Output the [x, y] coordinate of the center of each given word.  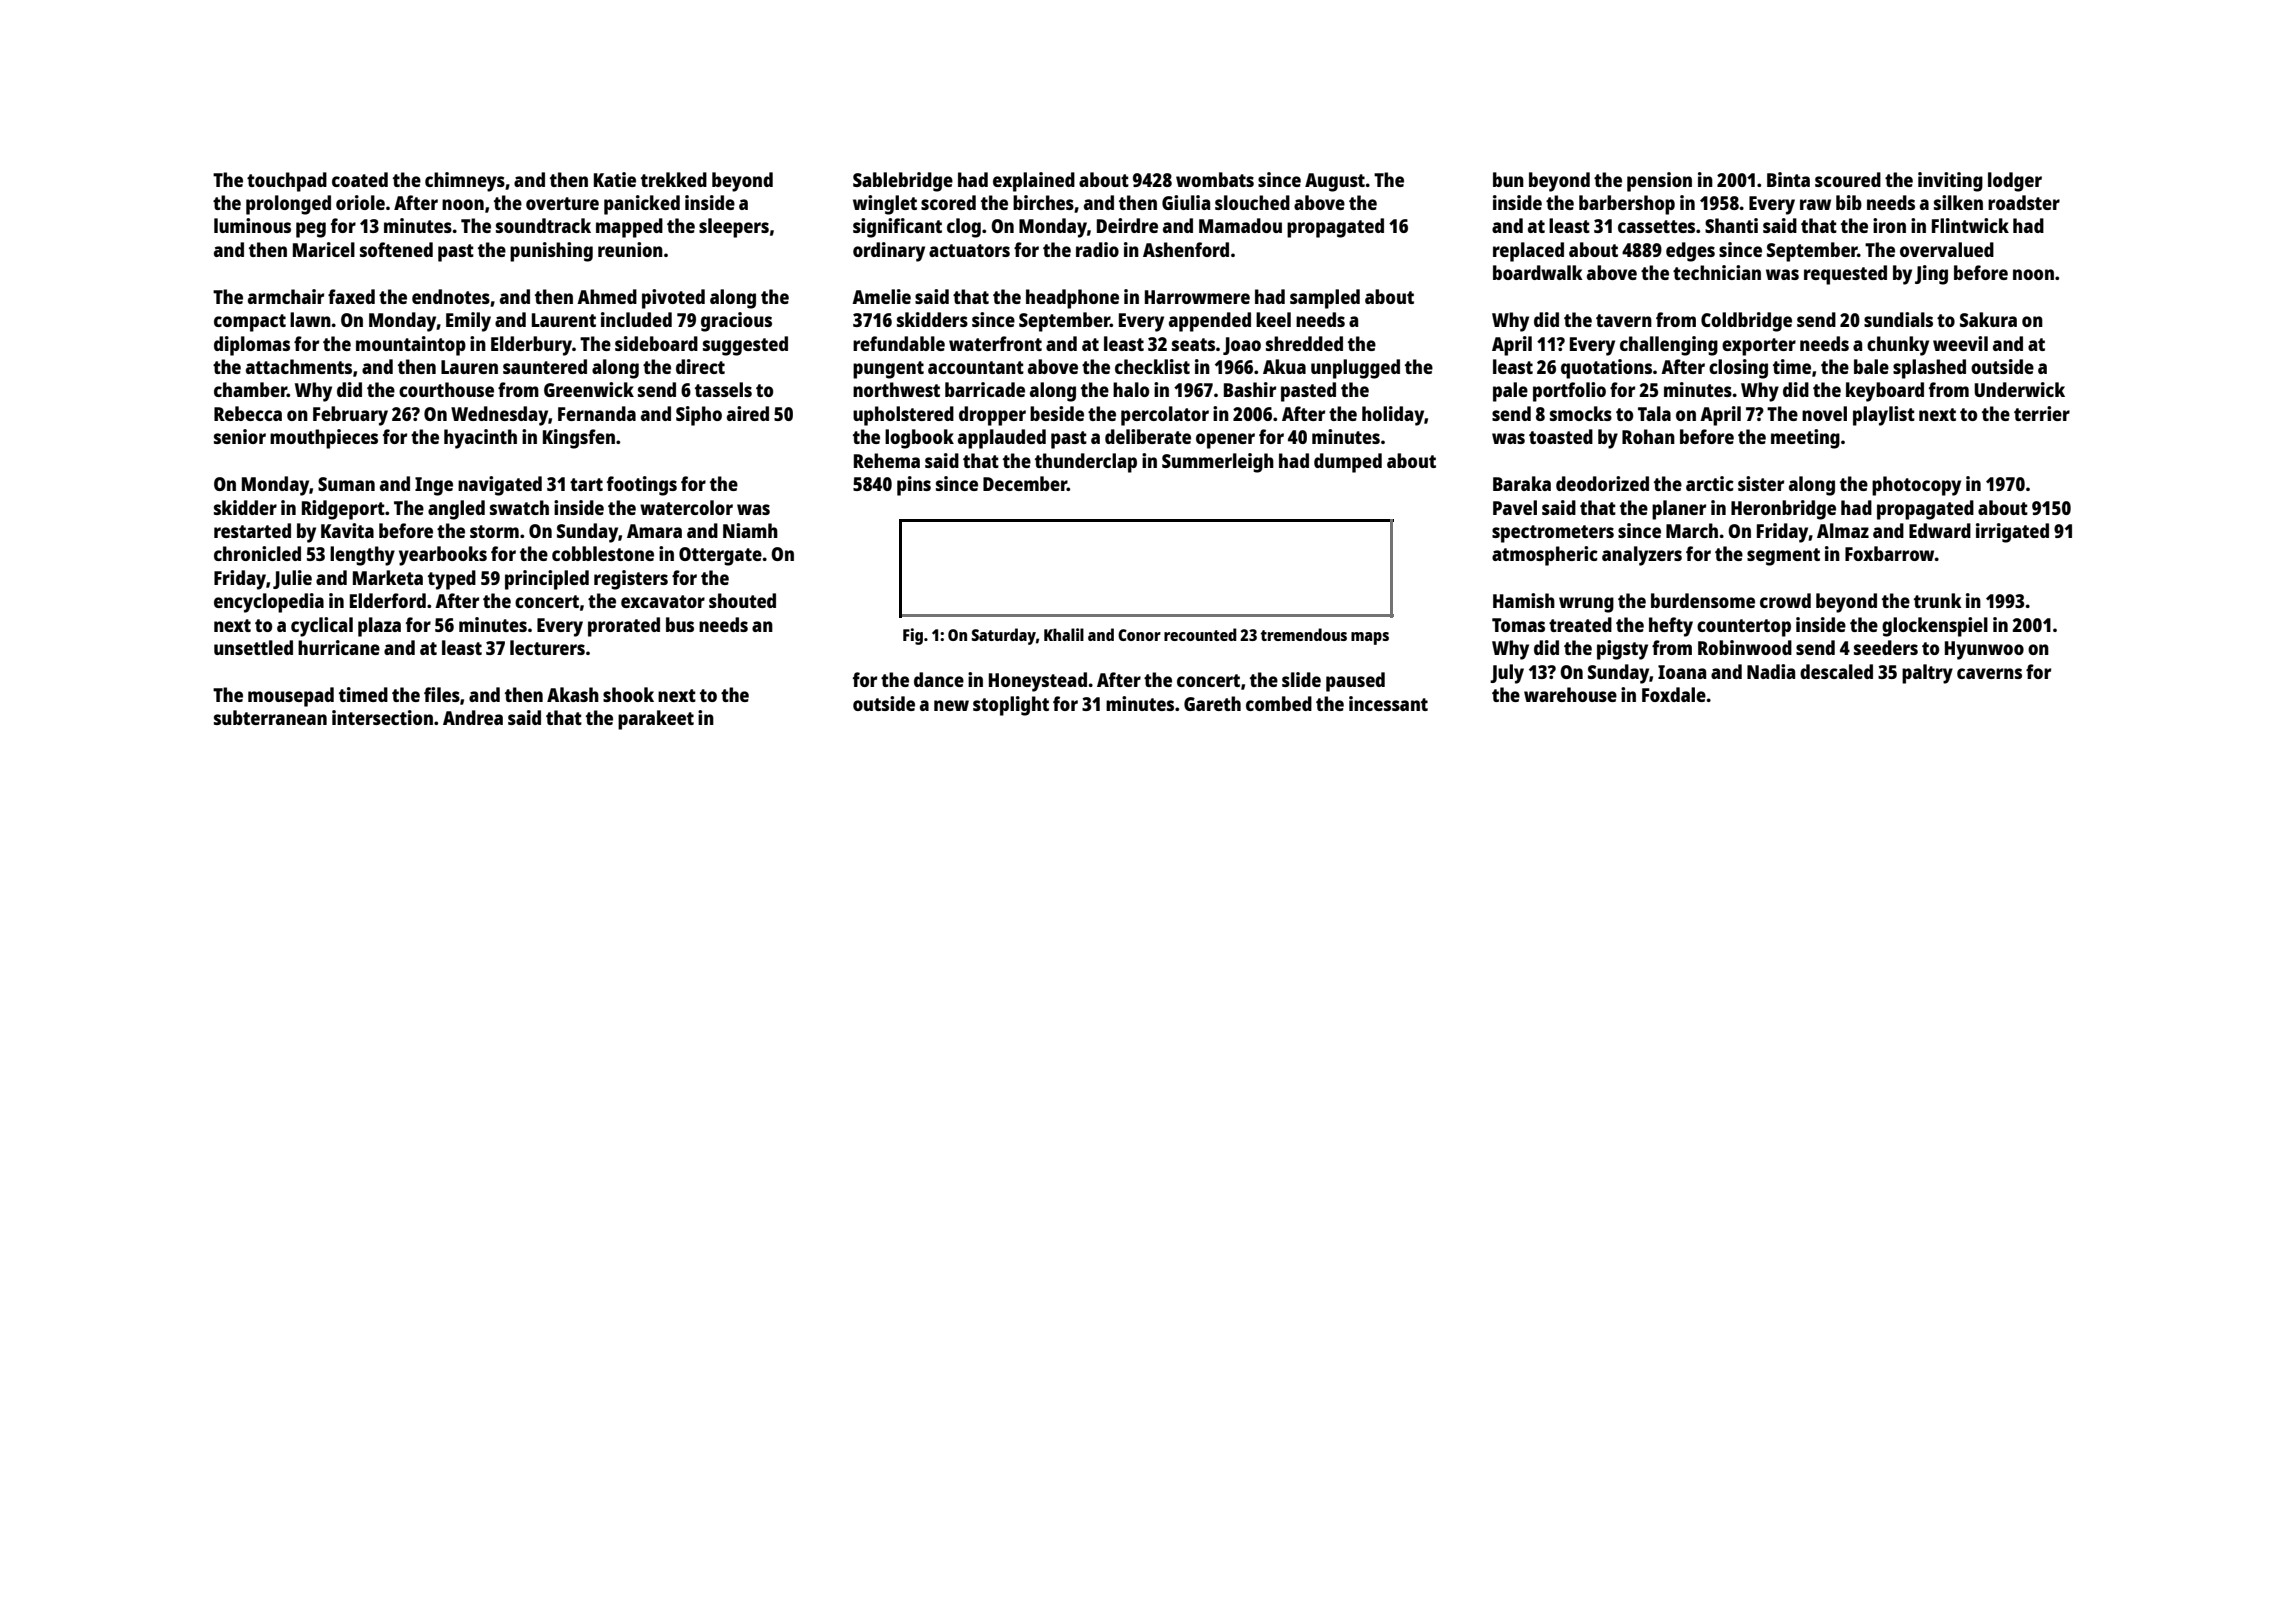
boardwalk [1538, 272]
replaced [1528, 252]
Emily [468, 322]
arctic [1710, 483]
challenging [1669, 346]
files [442, 694]
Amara [654, 531]
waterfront [995, 343]
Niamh [750, 530]
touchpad [287, 182]
